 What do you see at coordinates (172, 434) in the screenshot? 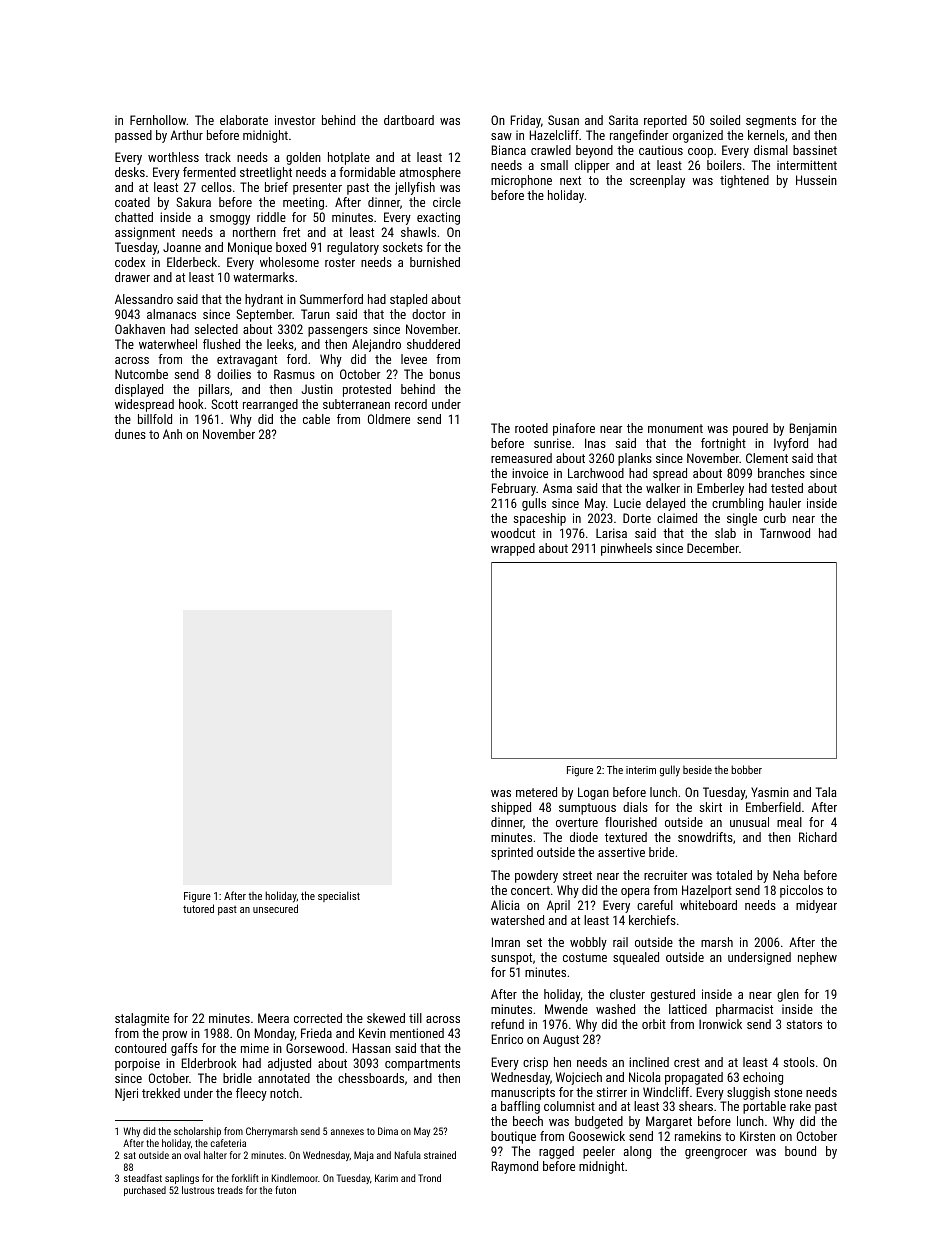
I see `Anh` at bounding box center [172, 434].
